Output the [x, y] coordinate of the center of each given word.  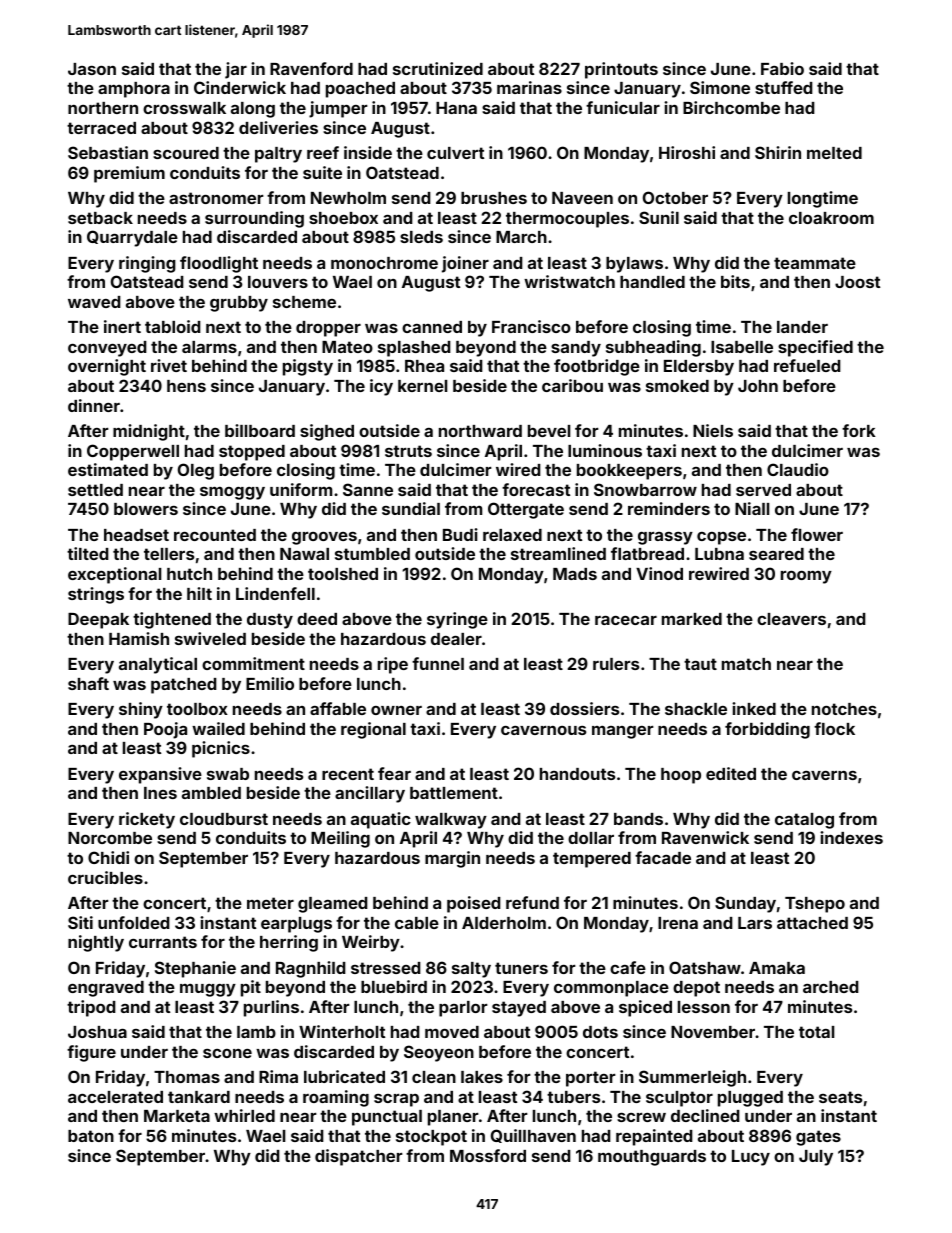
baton [91, 1136]
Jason [92, 69]
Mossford [488, 1155]
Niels [713, 430]
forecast [536, 489]
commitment [253, 663]
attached [812, 923]
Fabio [782, 68]
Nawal [304, 554]
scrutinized [438, 68]
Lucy [751, 1158]
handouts [577, 774]
